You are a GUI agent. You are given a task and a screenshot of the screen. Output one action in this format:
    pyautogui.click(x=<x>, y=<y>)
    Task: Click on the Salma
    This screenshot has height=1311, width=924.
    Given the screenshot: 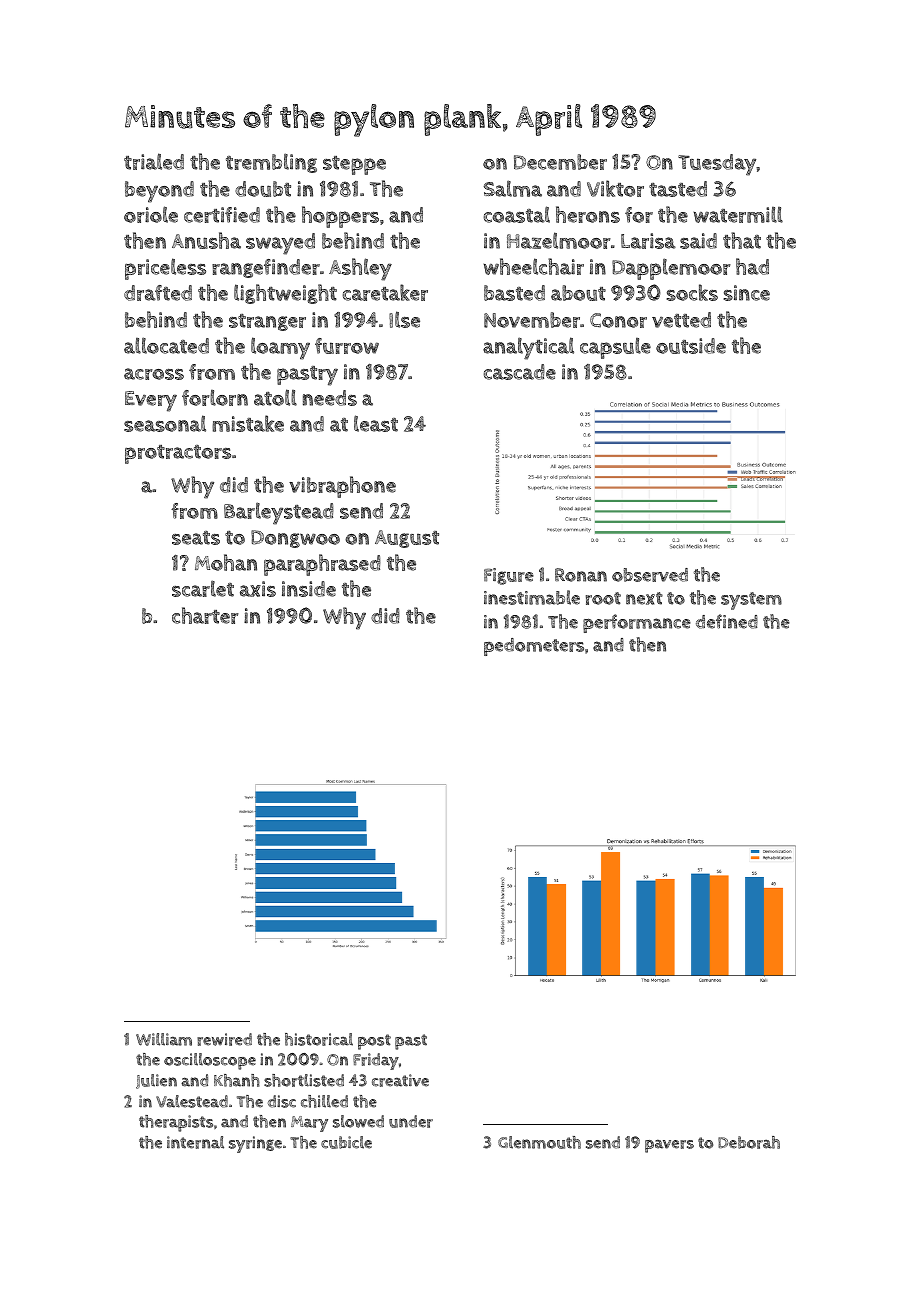 What is the action you would take?
    pyautogui.click(x=513, y=188)
